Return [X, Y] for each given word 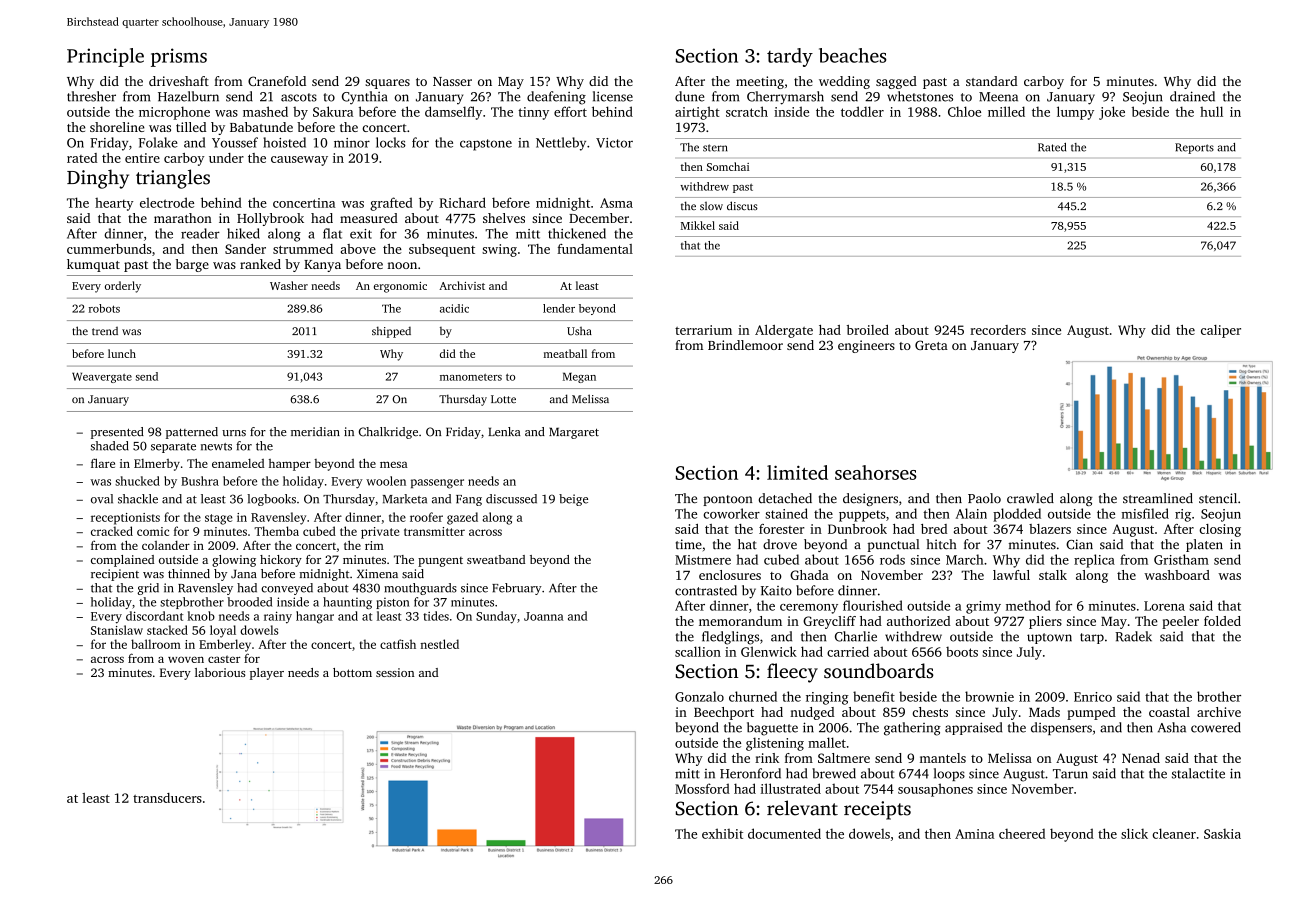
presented [117, 433]
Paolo [984, 498]
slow [711, 206]
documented [784, 833]
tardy [790, 57]
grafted [391, 204]
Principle [105, 57]
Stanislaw [117, 630]
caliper [1221, 331]
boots [962, 652]
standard [991, 81]
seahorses [876, 472]
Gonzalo [699, 696]
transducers [167, 798]
